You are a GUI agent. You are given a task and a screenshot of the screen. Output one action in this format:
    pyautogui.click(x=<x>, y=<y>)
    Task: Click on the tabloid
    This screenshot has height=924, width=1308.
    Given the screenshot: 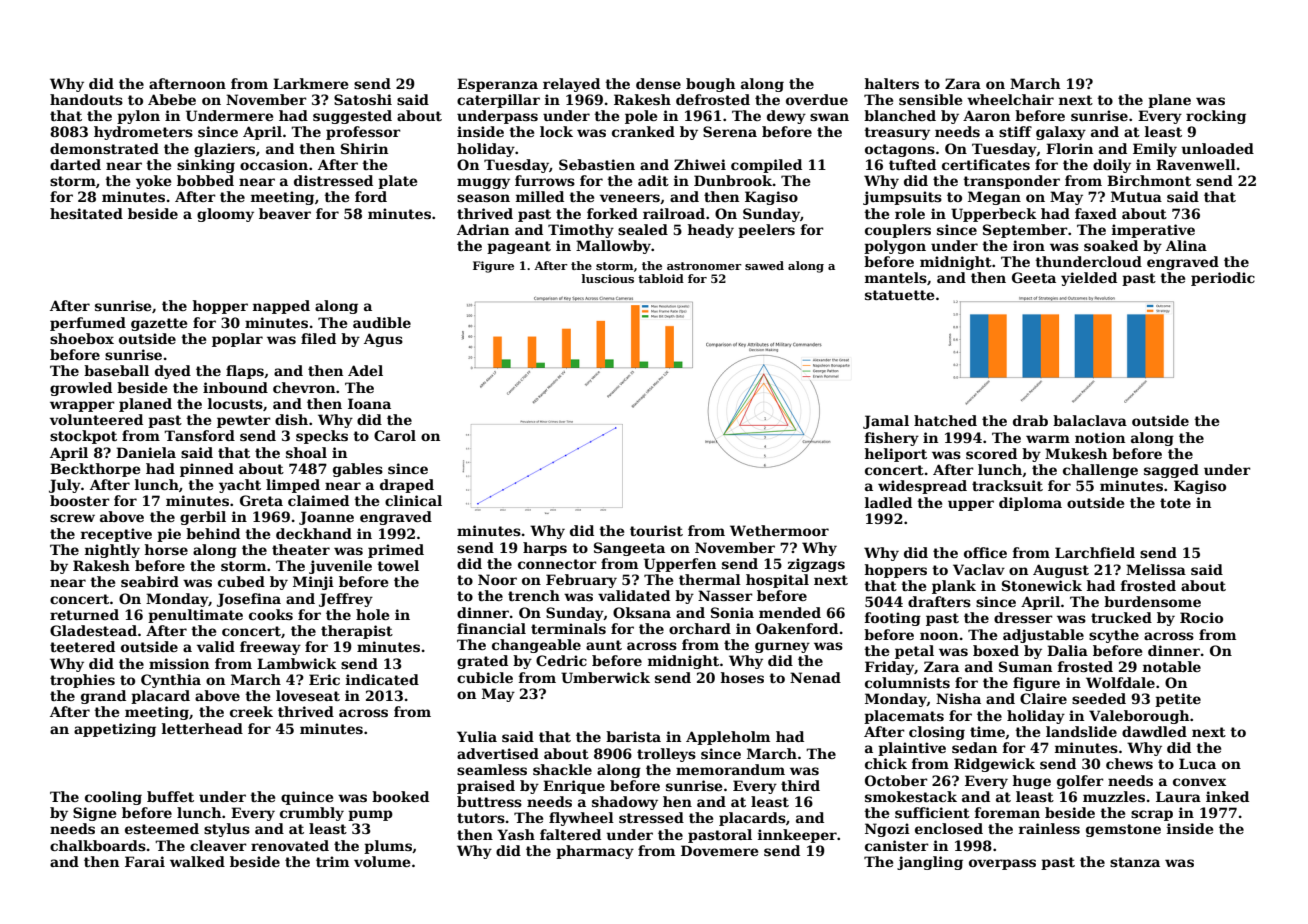 What is the action you would take?
    pyautogui.click(x=661, y=278)
